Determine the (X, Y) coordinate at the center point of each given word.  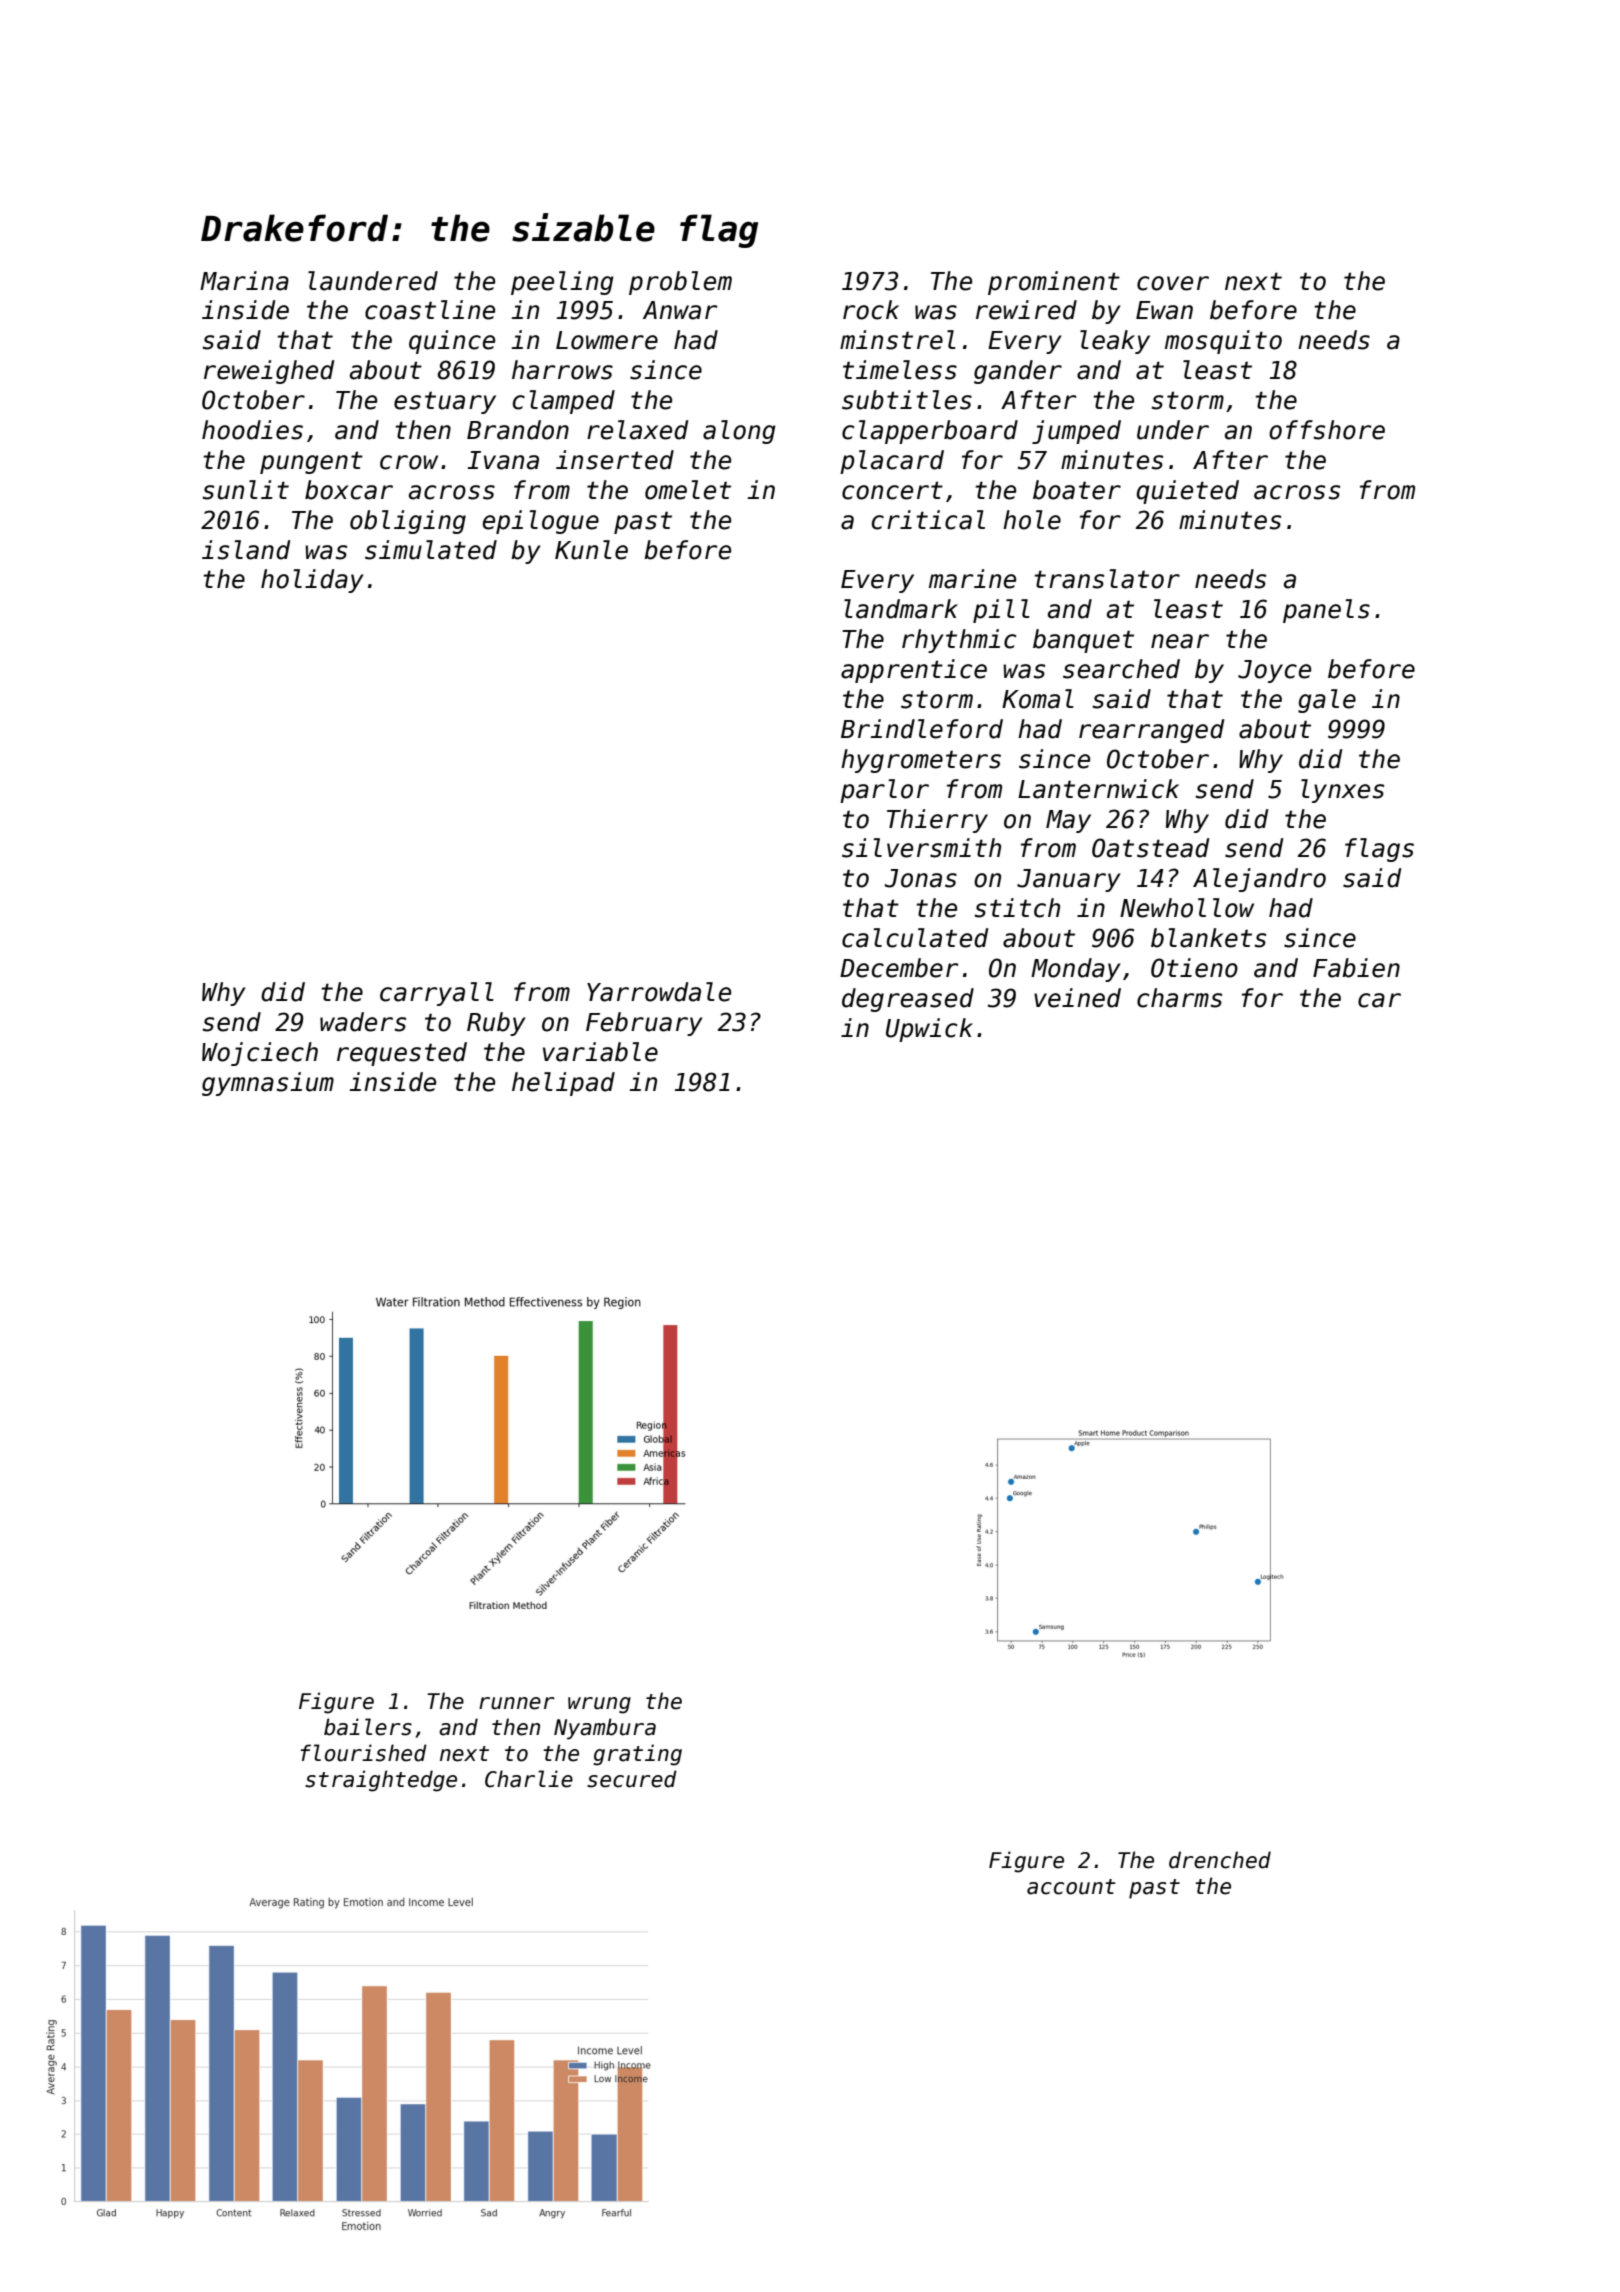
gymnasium (268, 1084)
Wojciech (260, 1054)
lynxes (1342, 791)
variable (600, 1052)
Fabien (1356, 968)
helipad (563, 1084)
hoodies (252, 430)
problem (680, 283)
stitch (1017, 908)
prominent (1054, 283)
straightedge (381, 1781)
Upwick (929, 1030)
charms (1179, 998)
